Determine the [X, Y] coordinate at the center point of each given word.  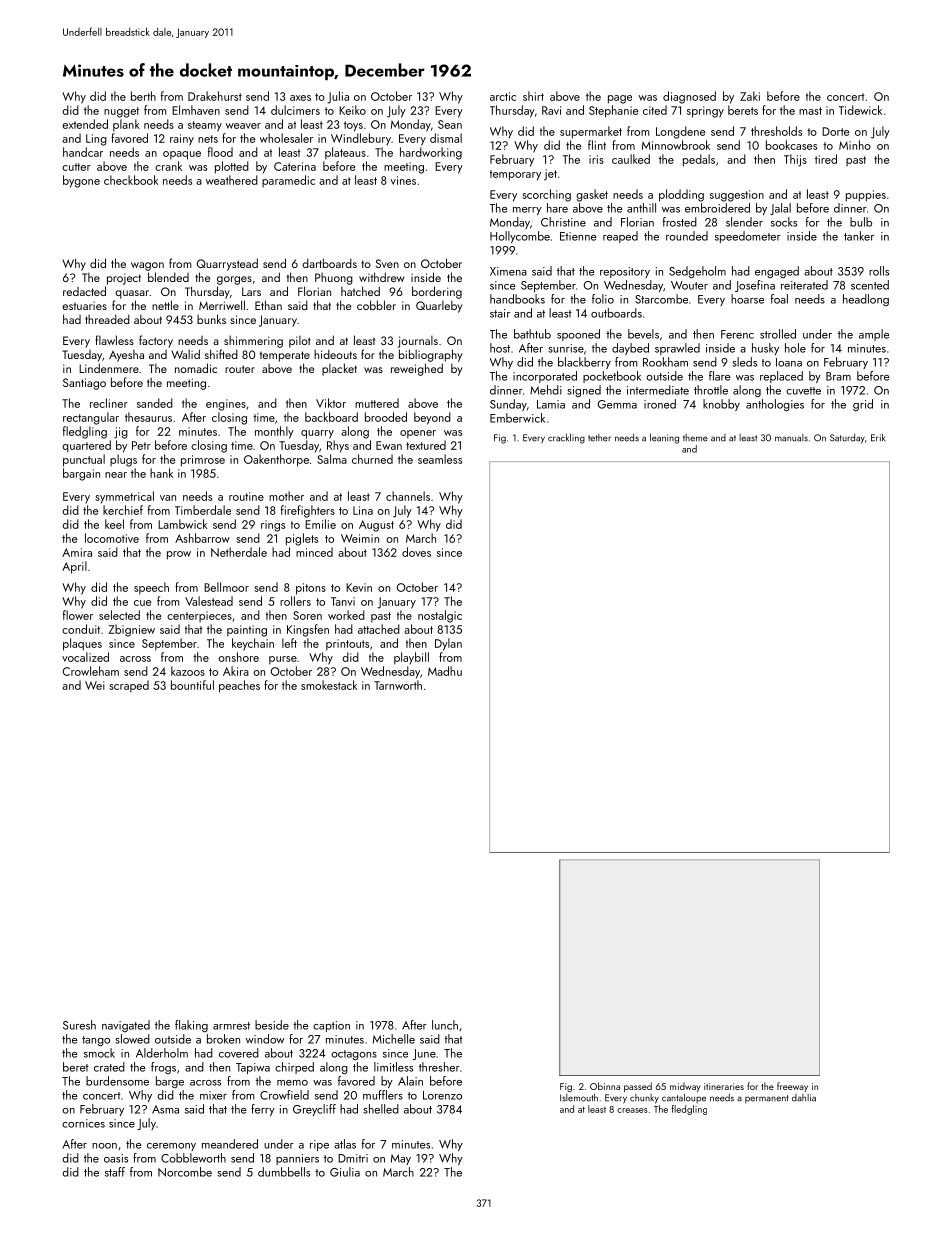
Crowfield [284, 1095]
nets [208, 139]
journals [418, 342]
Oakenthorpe [276, 460]
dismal [446, 138]
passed [638, 1087]
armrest [231, 1026]
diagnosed [689, 97]
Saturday [847, 439]
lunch [445, 1025]
